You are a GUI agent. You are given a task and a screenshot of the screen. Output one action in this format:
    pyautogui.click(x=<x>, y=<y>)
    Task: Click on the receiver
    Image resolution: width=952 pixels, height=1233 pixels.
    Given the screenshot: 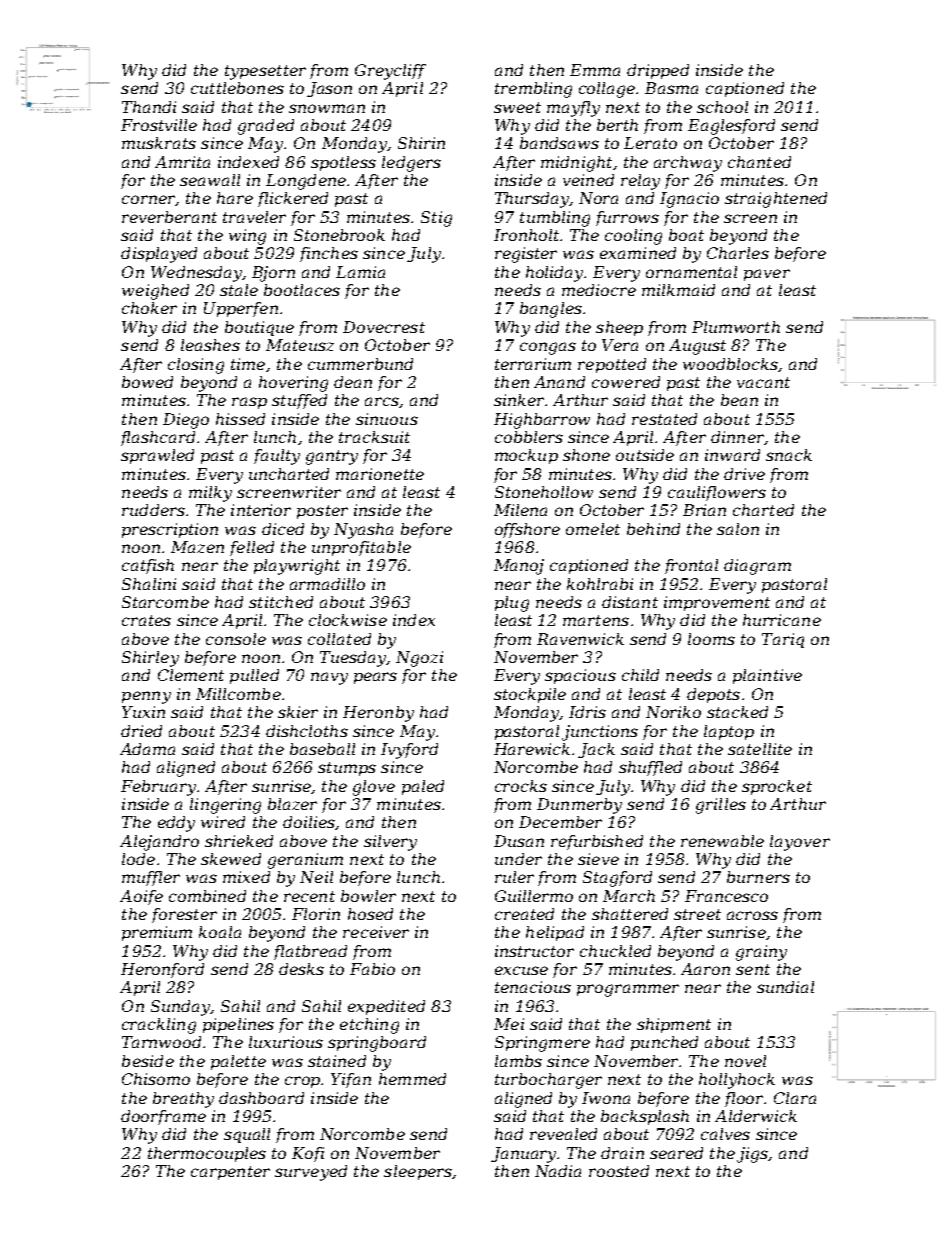 What is the action you would take?
    pyautogui.click(x=376, y=932)
